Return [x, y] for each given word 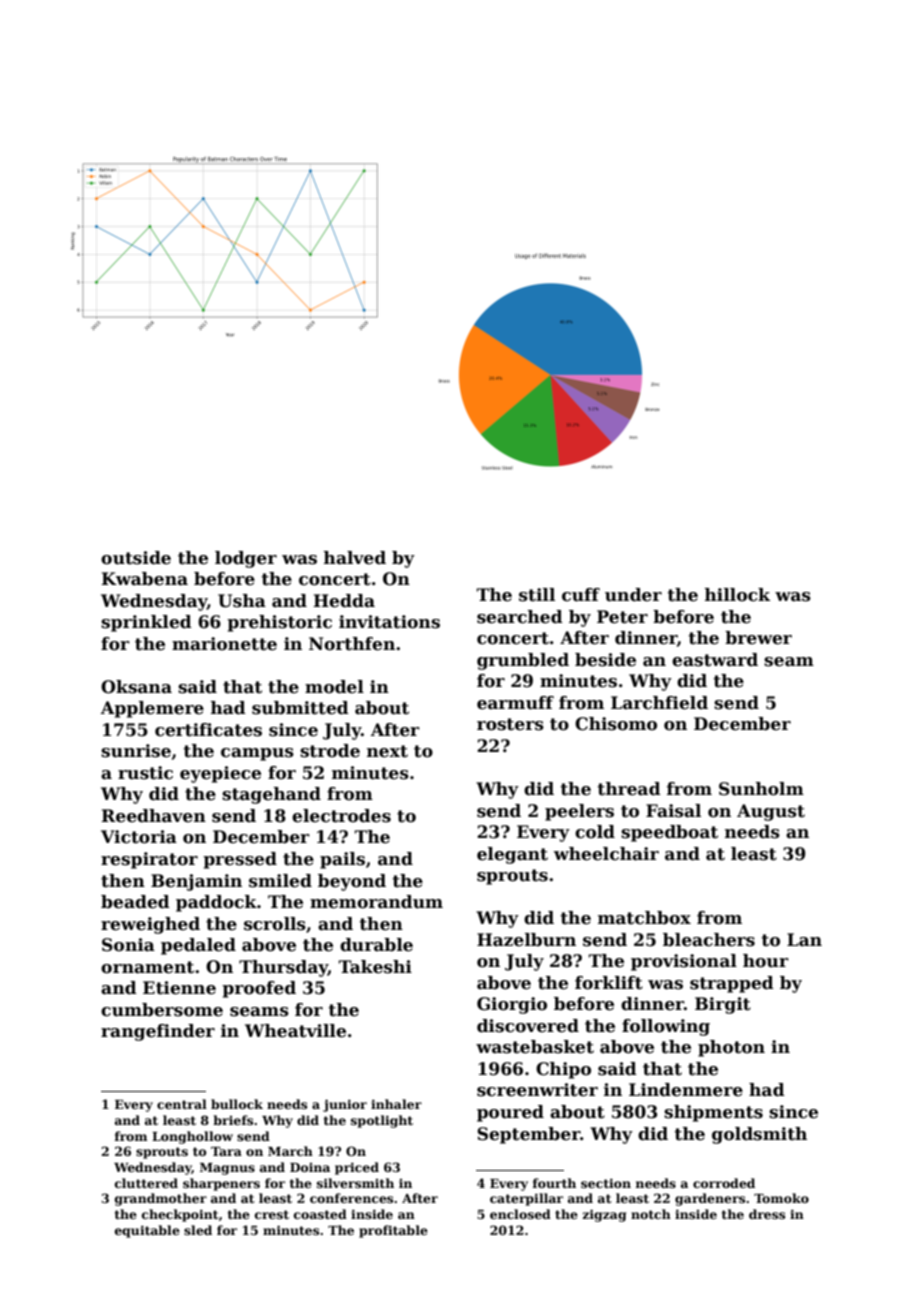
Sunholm [761, 789]
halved [355, 558]
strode [330, 751]
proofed [259, 989]
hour [766, 961]
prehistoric [279, 623]
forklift [609, 983]
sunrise [136, 751]
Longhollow [192, 1137]
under [633, 595]
